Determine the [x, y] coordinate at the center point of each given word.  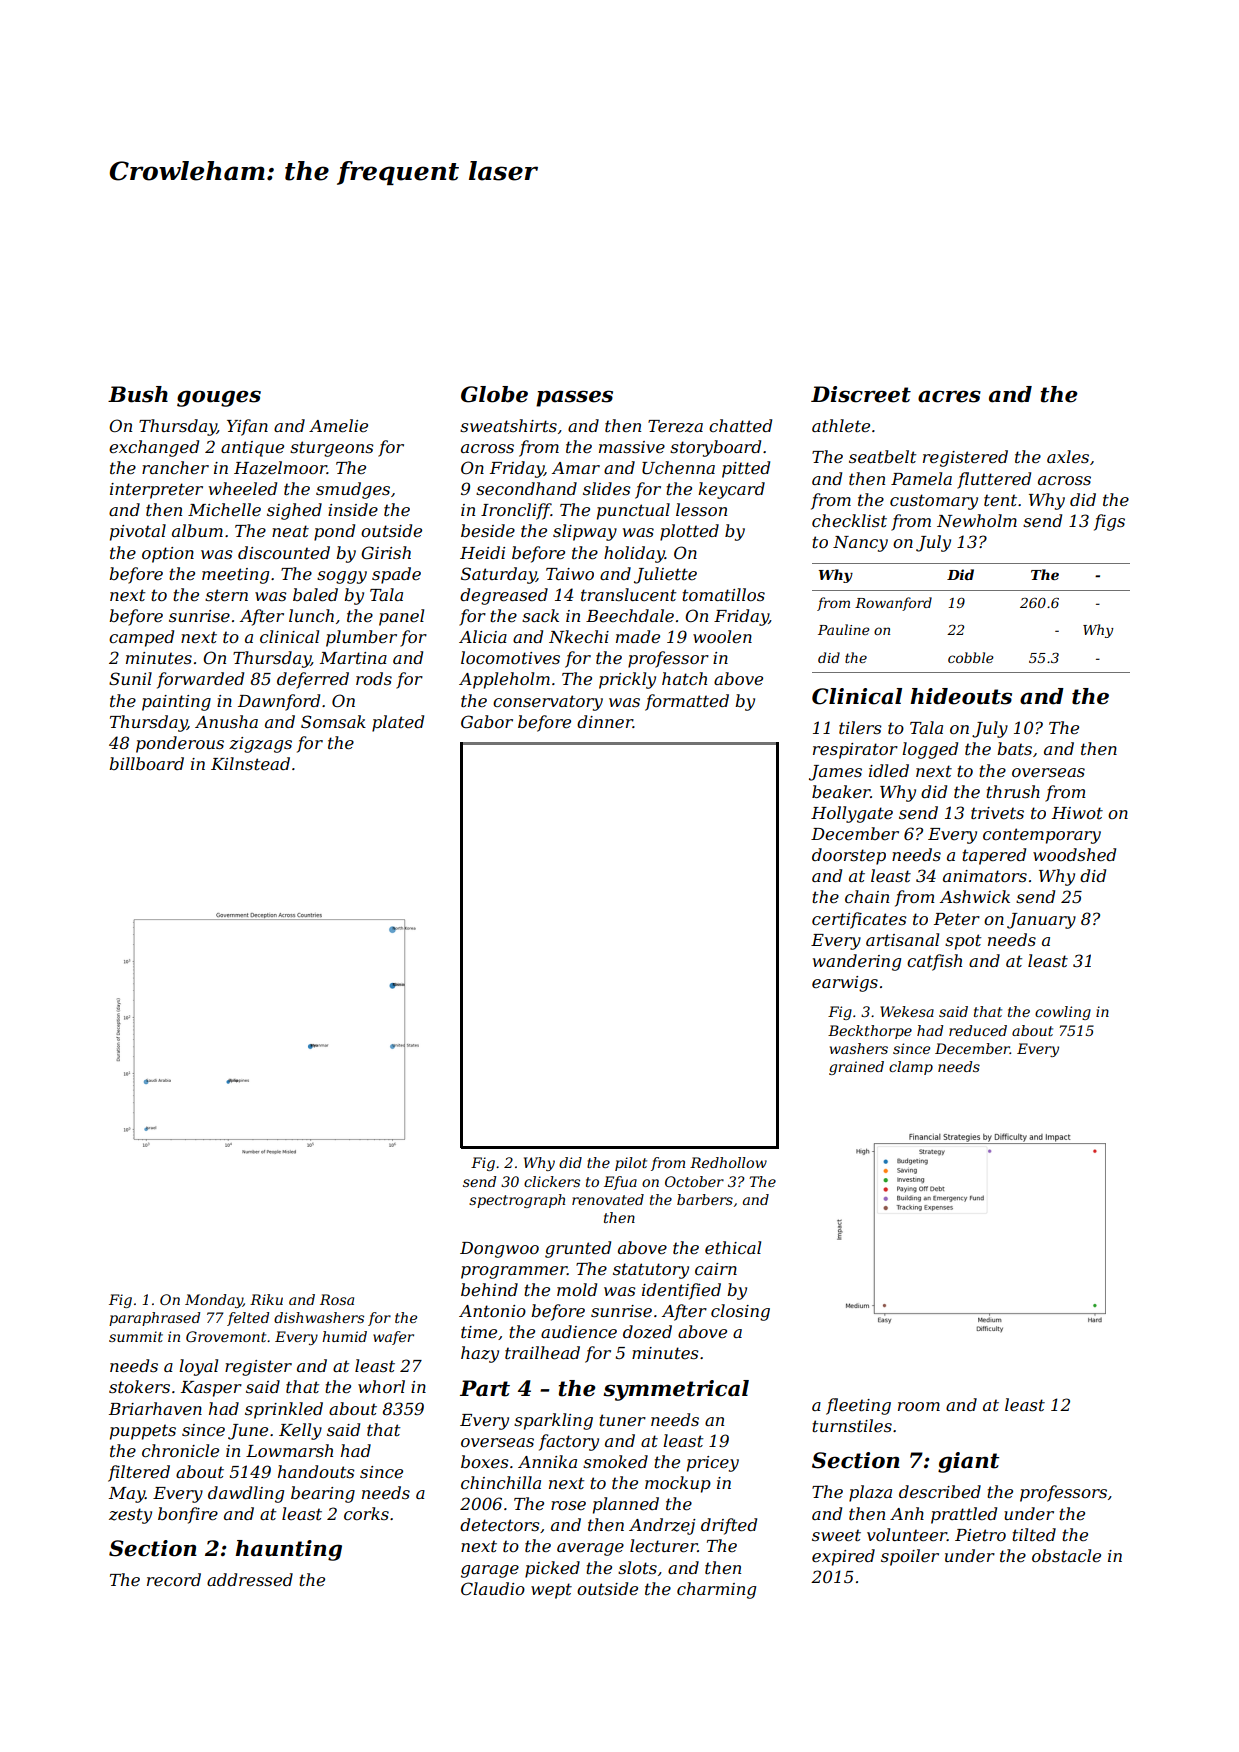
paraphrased [154, 1319]
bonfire [188, 1515]
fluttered [994, 480]
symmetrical [676, 1390]
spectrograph [517, 1201]
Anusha [226, 721]
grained [856, 1068]
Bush [138, 394]
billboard [146, 763]
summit [136, 1336]
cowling [1063, 1013]
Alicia [483, 636]
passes [574, 398]
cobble [971, 657]
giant [968, 1462]
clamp [911, 1068]
